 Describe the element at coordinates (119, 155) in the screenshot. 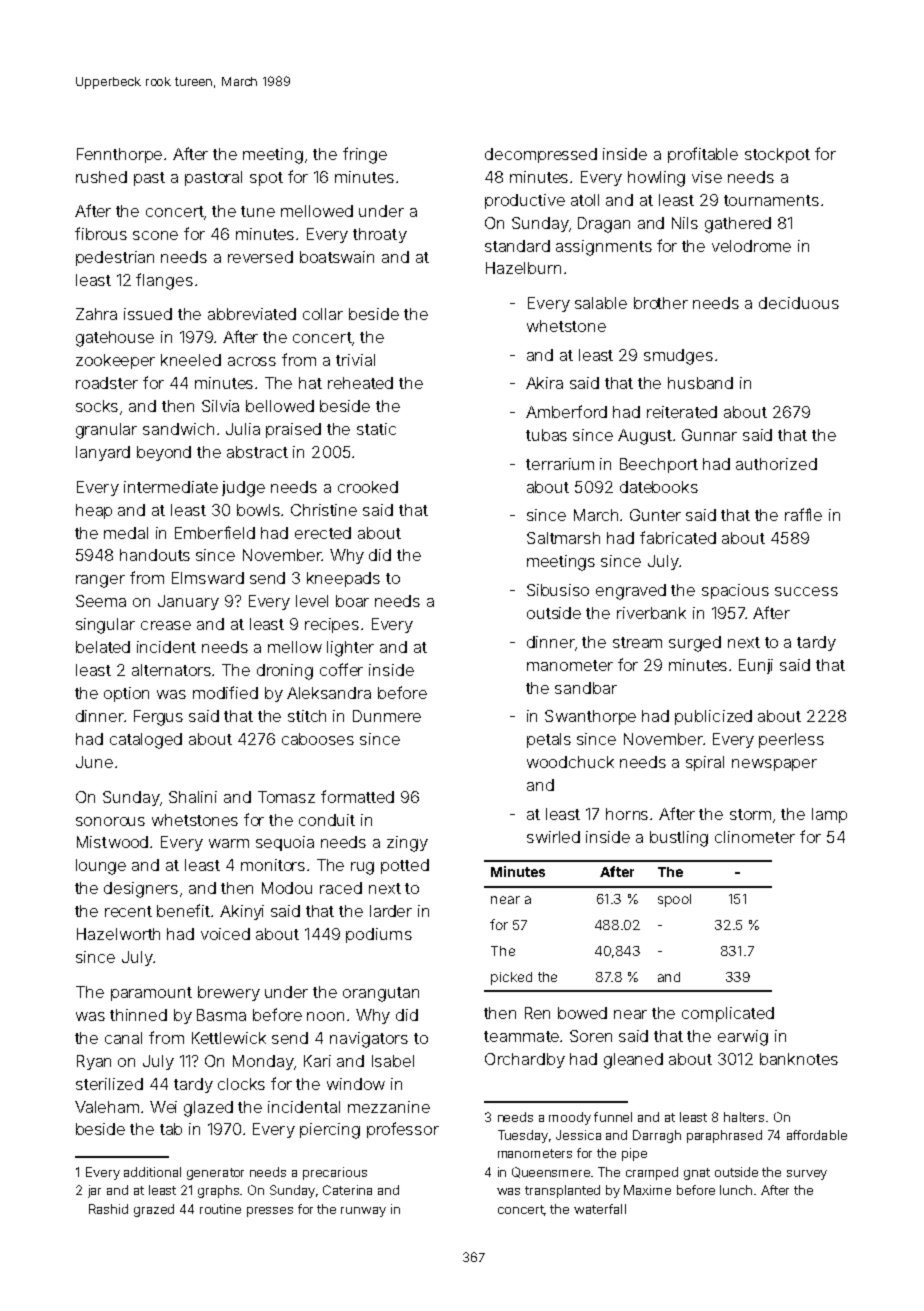

I see `Fennthorpe` at that location.
